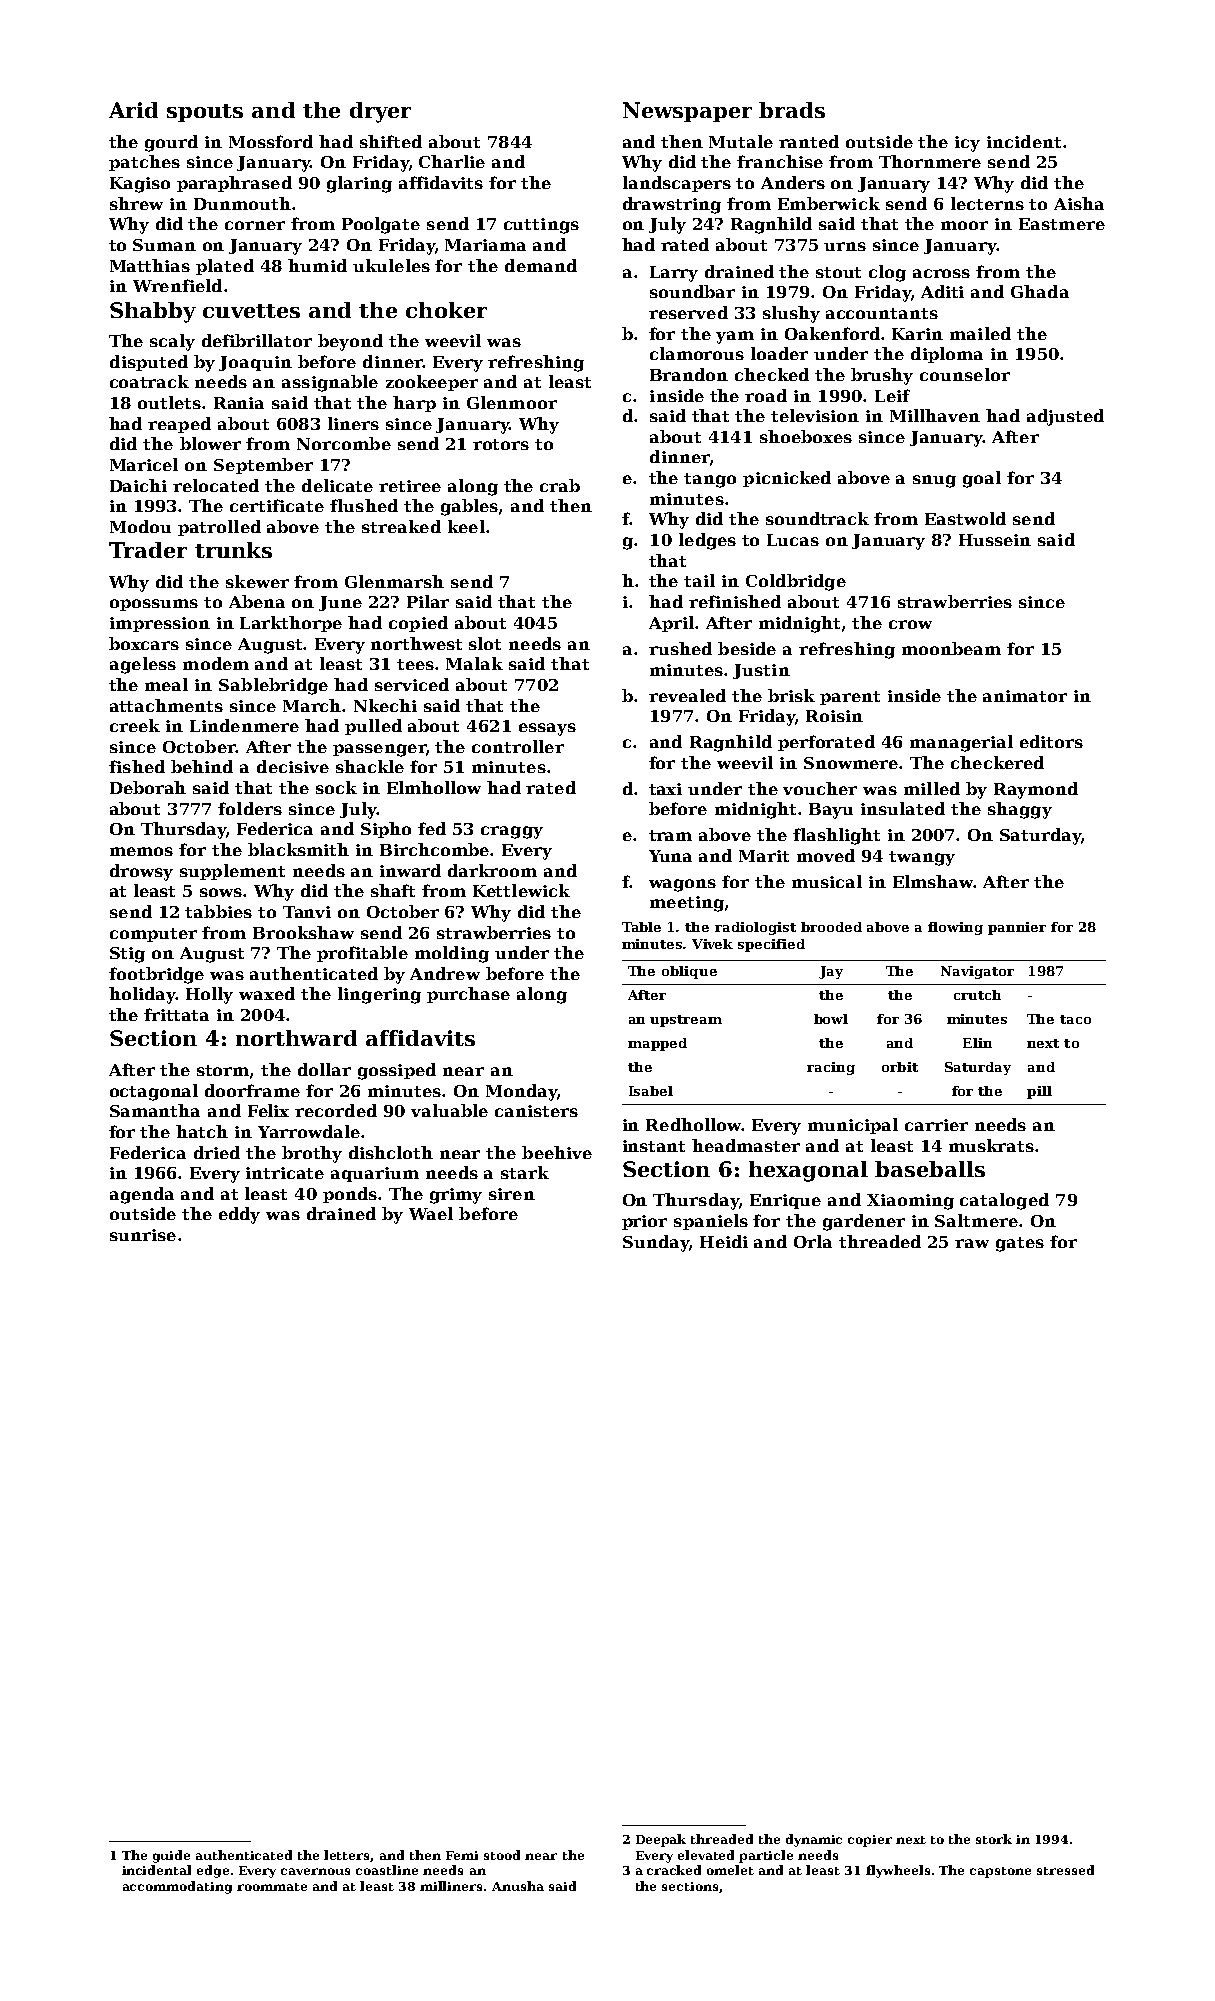 Image resolution: width=1215 pixels, height=2001 pixels. Describe the element at coordinates (380, 112) in the page. I see `dryer` at that location.
